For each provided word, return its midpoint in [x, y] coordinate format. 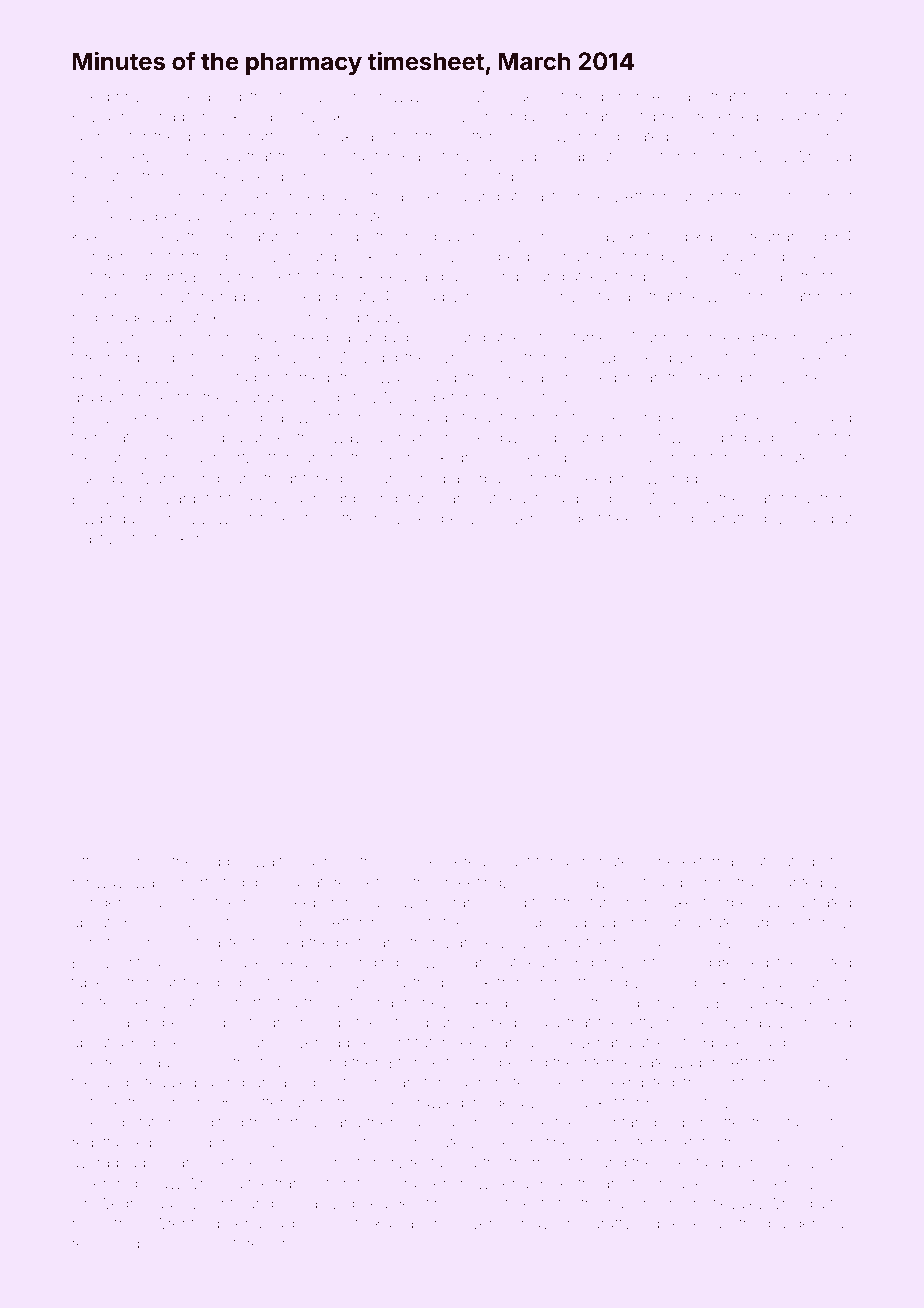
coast [511, 862]
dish [197, 136]
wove [518, 943]
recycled [102, 1245]
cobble [224, 861]
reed [596, 478]
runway [98, 885]
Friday [523, 118]
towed [679, 437]
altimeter [802, 96]
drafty [611, 1224]
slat [755, 861]
